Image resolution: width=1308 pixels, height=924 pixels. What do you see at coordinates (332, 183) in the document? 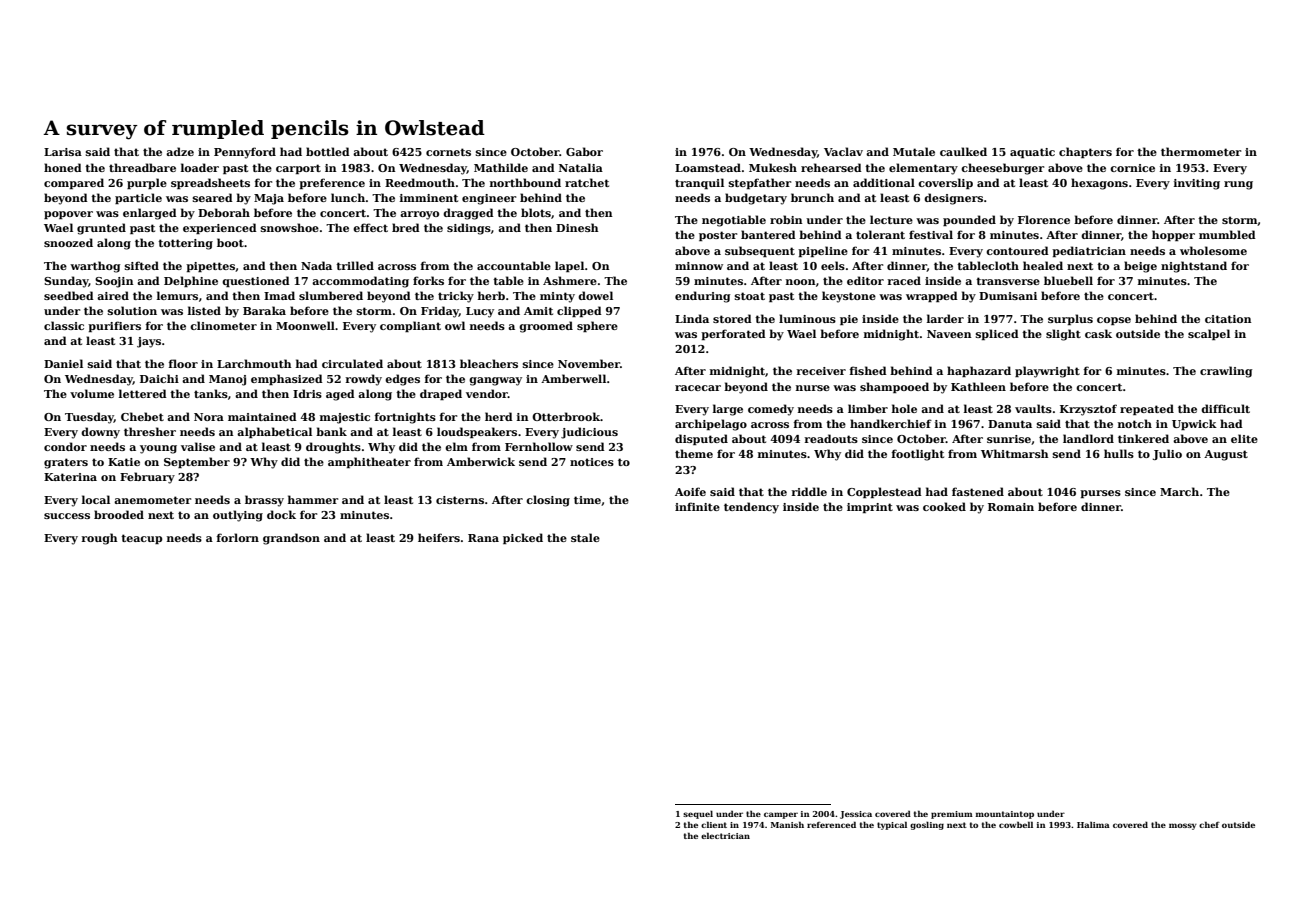
I see `preference` at bounding box center [332, 183].
